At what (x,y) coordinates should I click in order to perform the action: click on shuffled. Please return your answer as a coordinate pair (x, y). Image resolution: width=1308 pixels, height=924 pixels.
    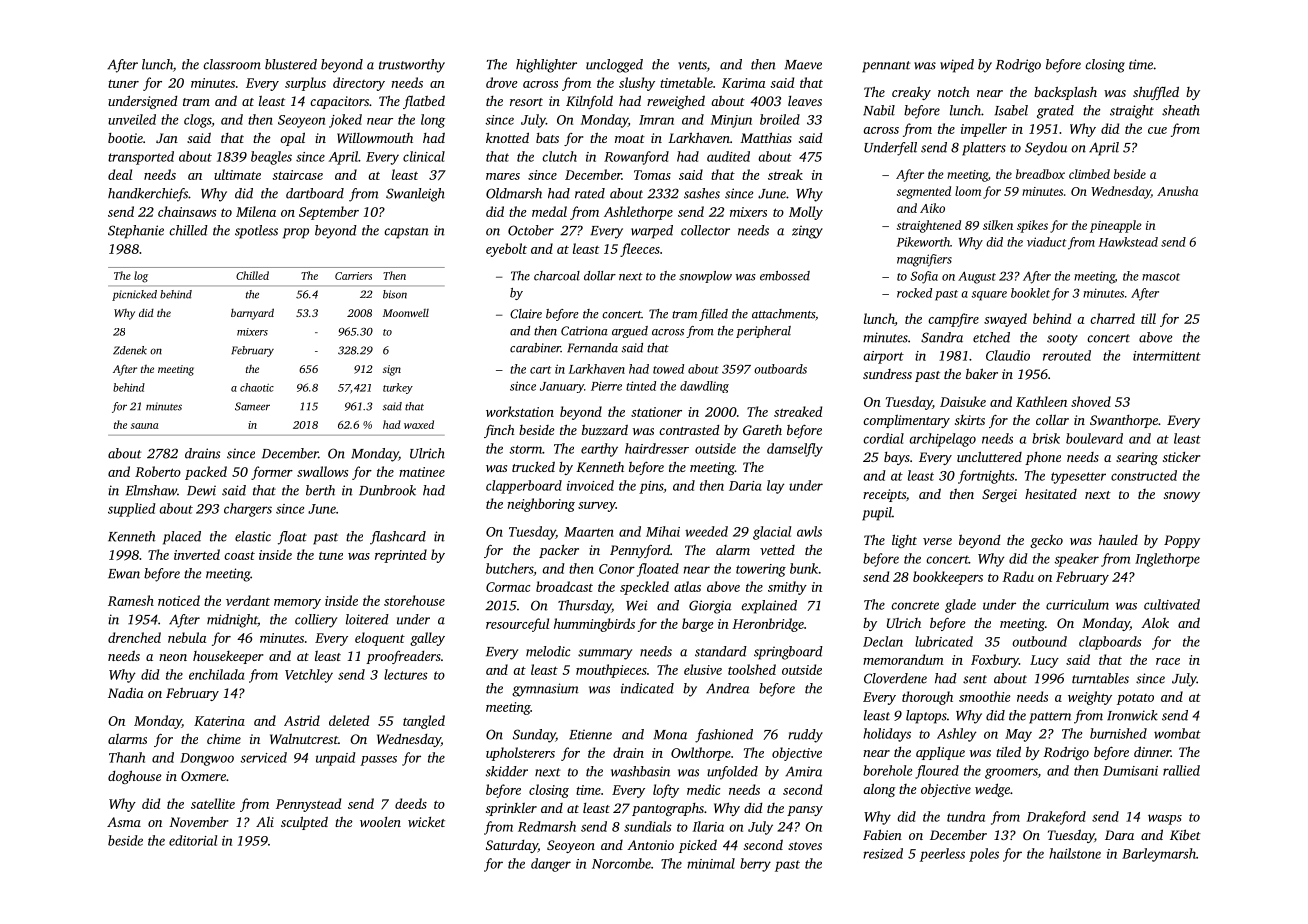
    Looking at the image, I should click on (1156, 93).
